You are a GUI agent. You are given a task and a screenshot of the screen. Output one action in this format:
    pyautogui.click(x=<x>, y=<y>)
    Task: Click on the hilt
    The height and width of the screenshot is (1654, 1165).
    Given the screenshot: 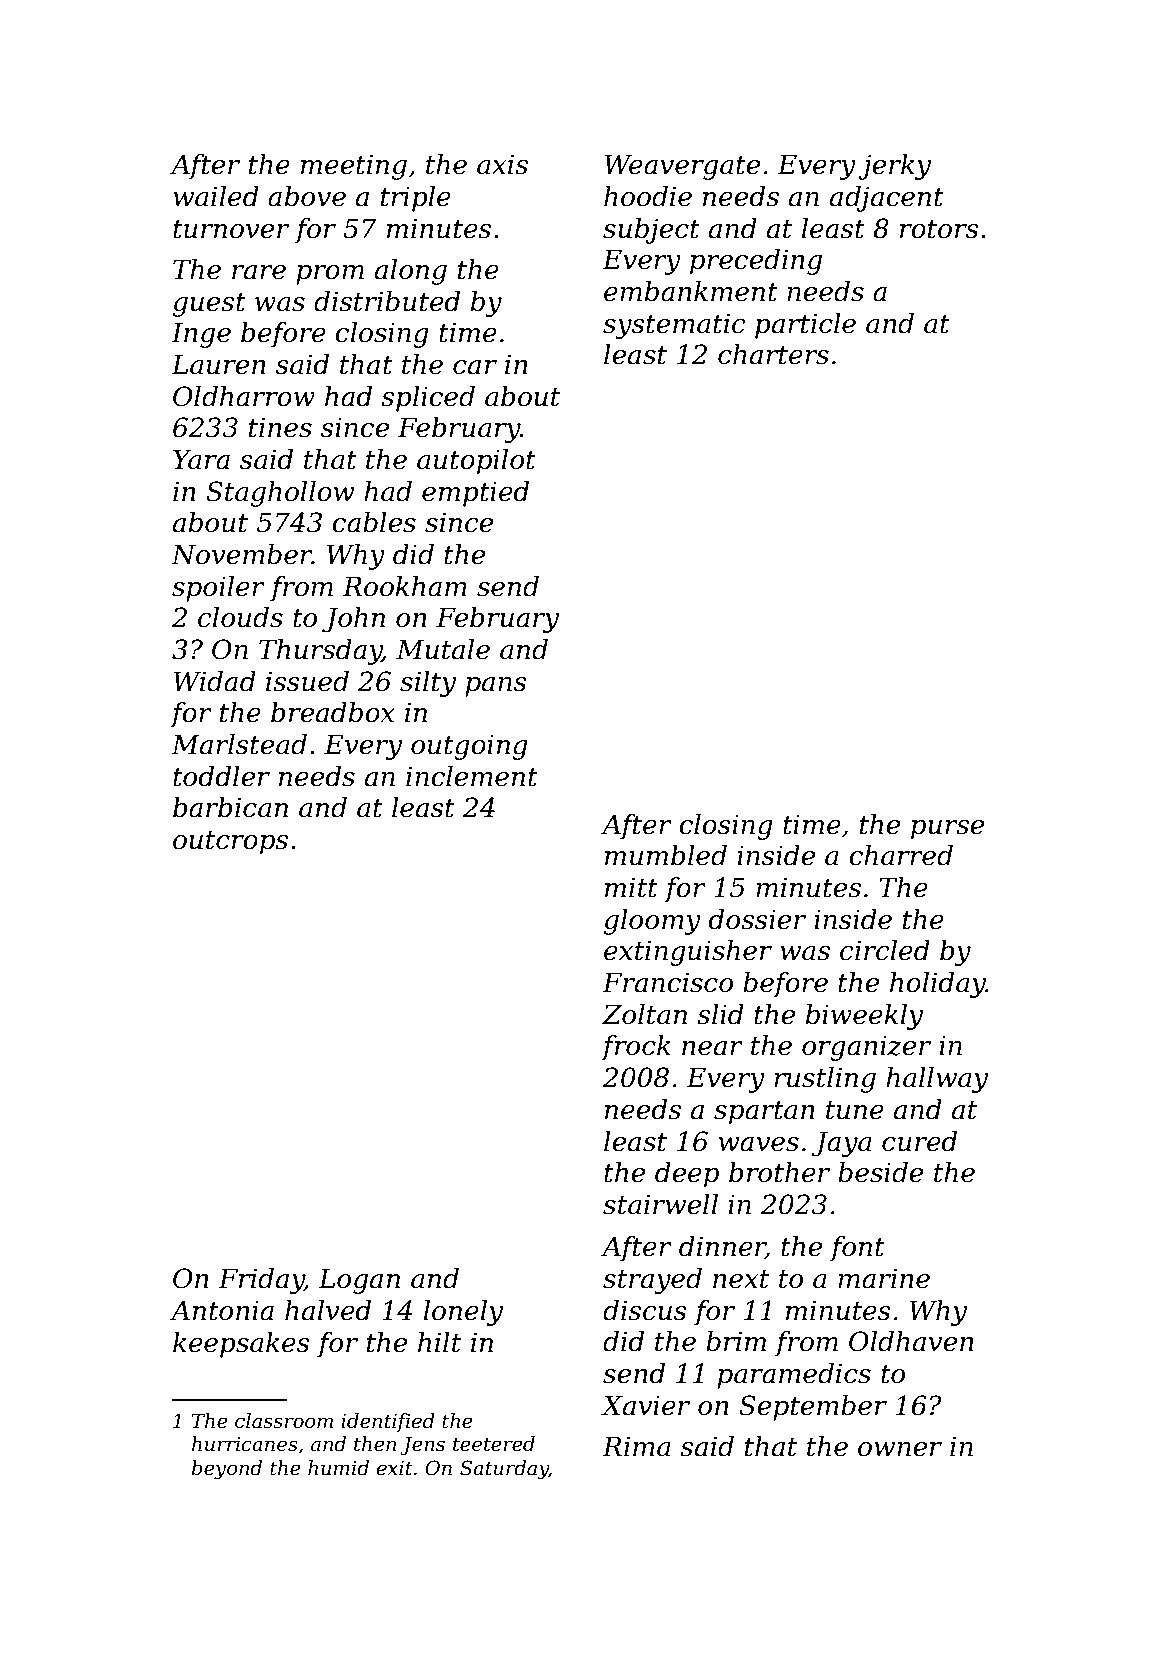 What is the action you would take?
    pyautogui.click(x=439, y=1342)
